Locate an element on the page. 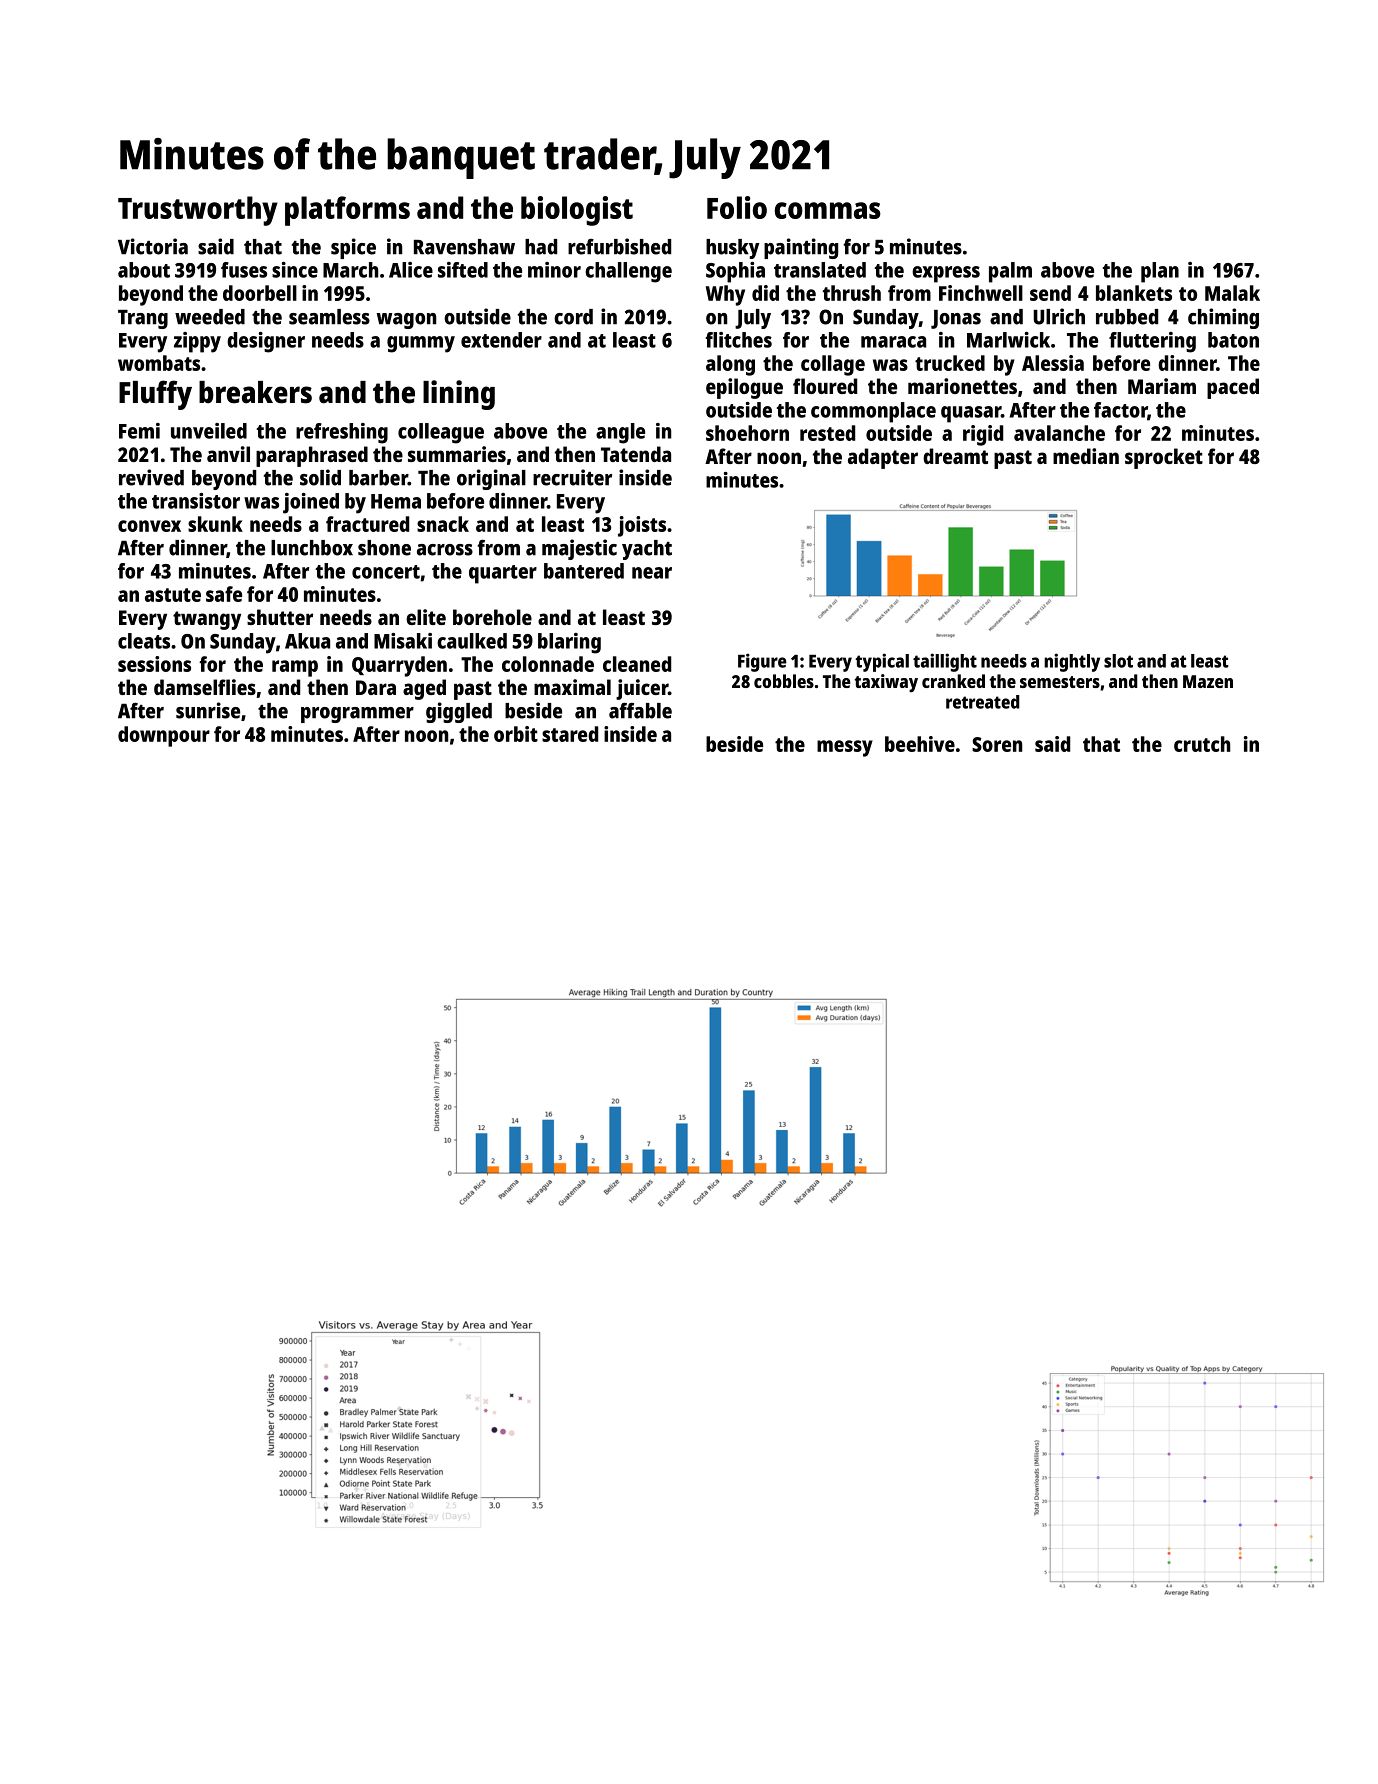  orbit is located at coordinates (516, 734).
